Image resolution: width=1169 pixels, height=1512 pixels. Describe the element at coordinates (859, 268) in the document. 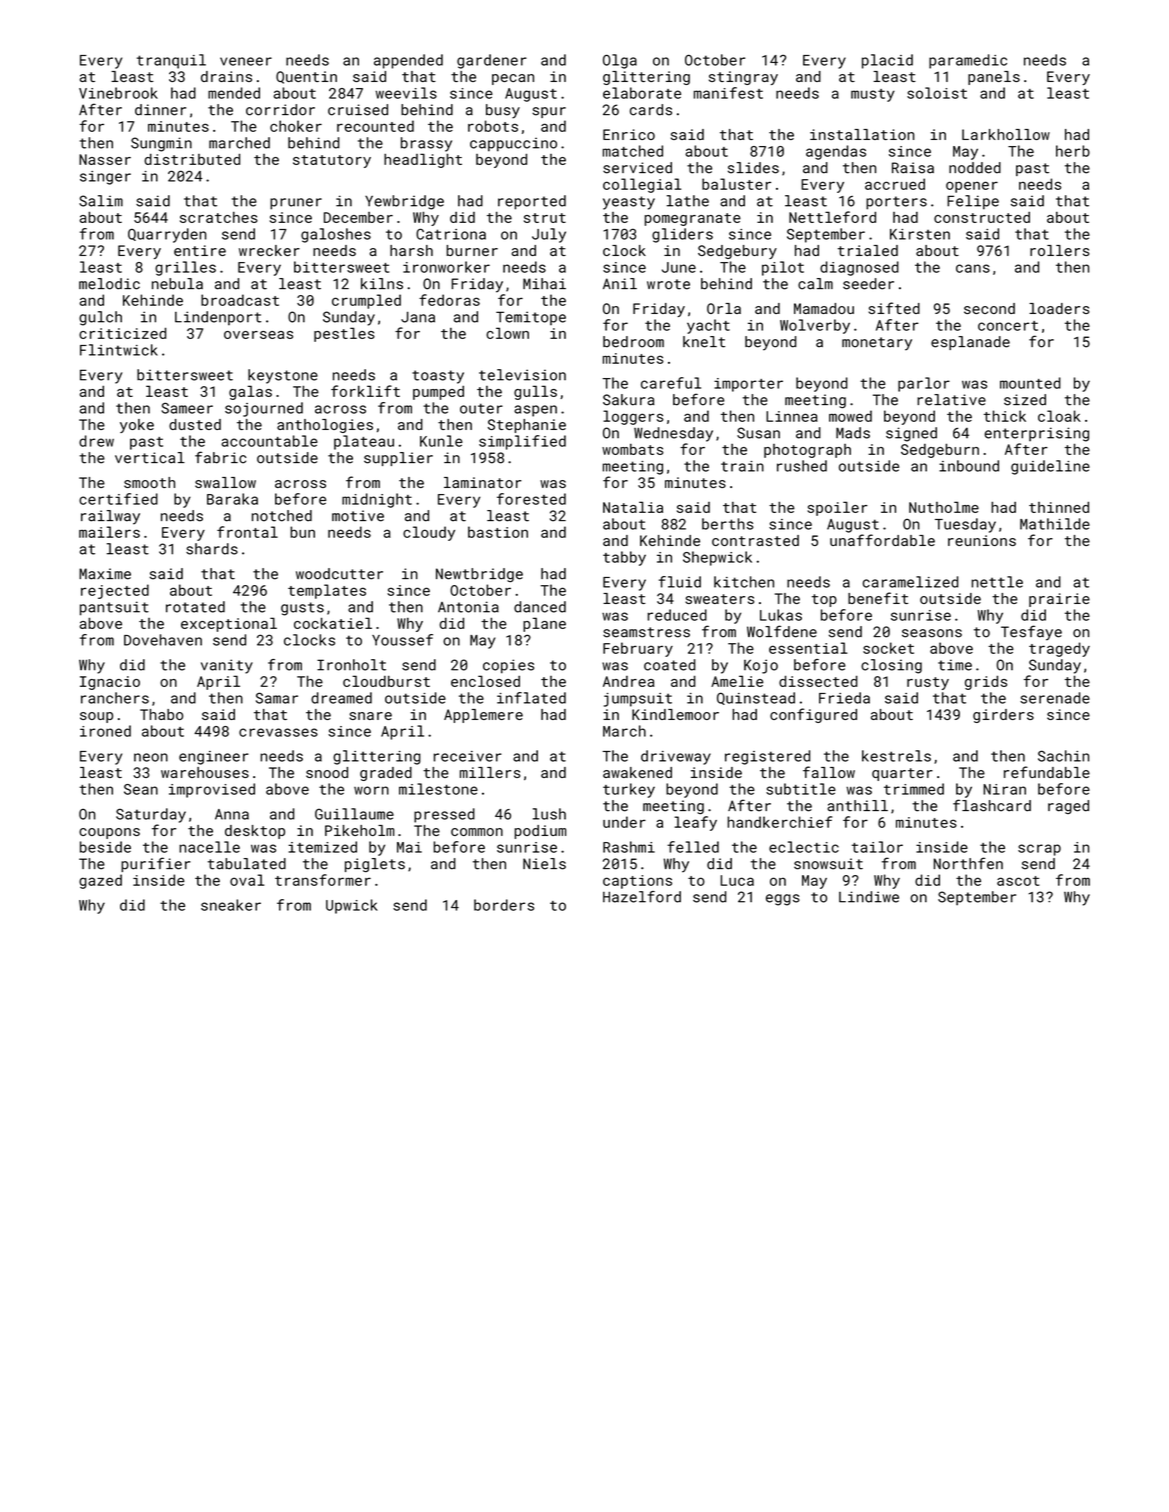

I see `diagnosed` at that location.
